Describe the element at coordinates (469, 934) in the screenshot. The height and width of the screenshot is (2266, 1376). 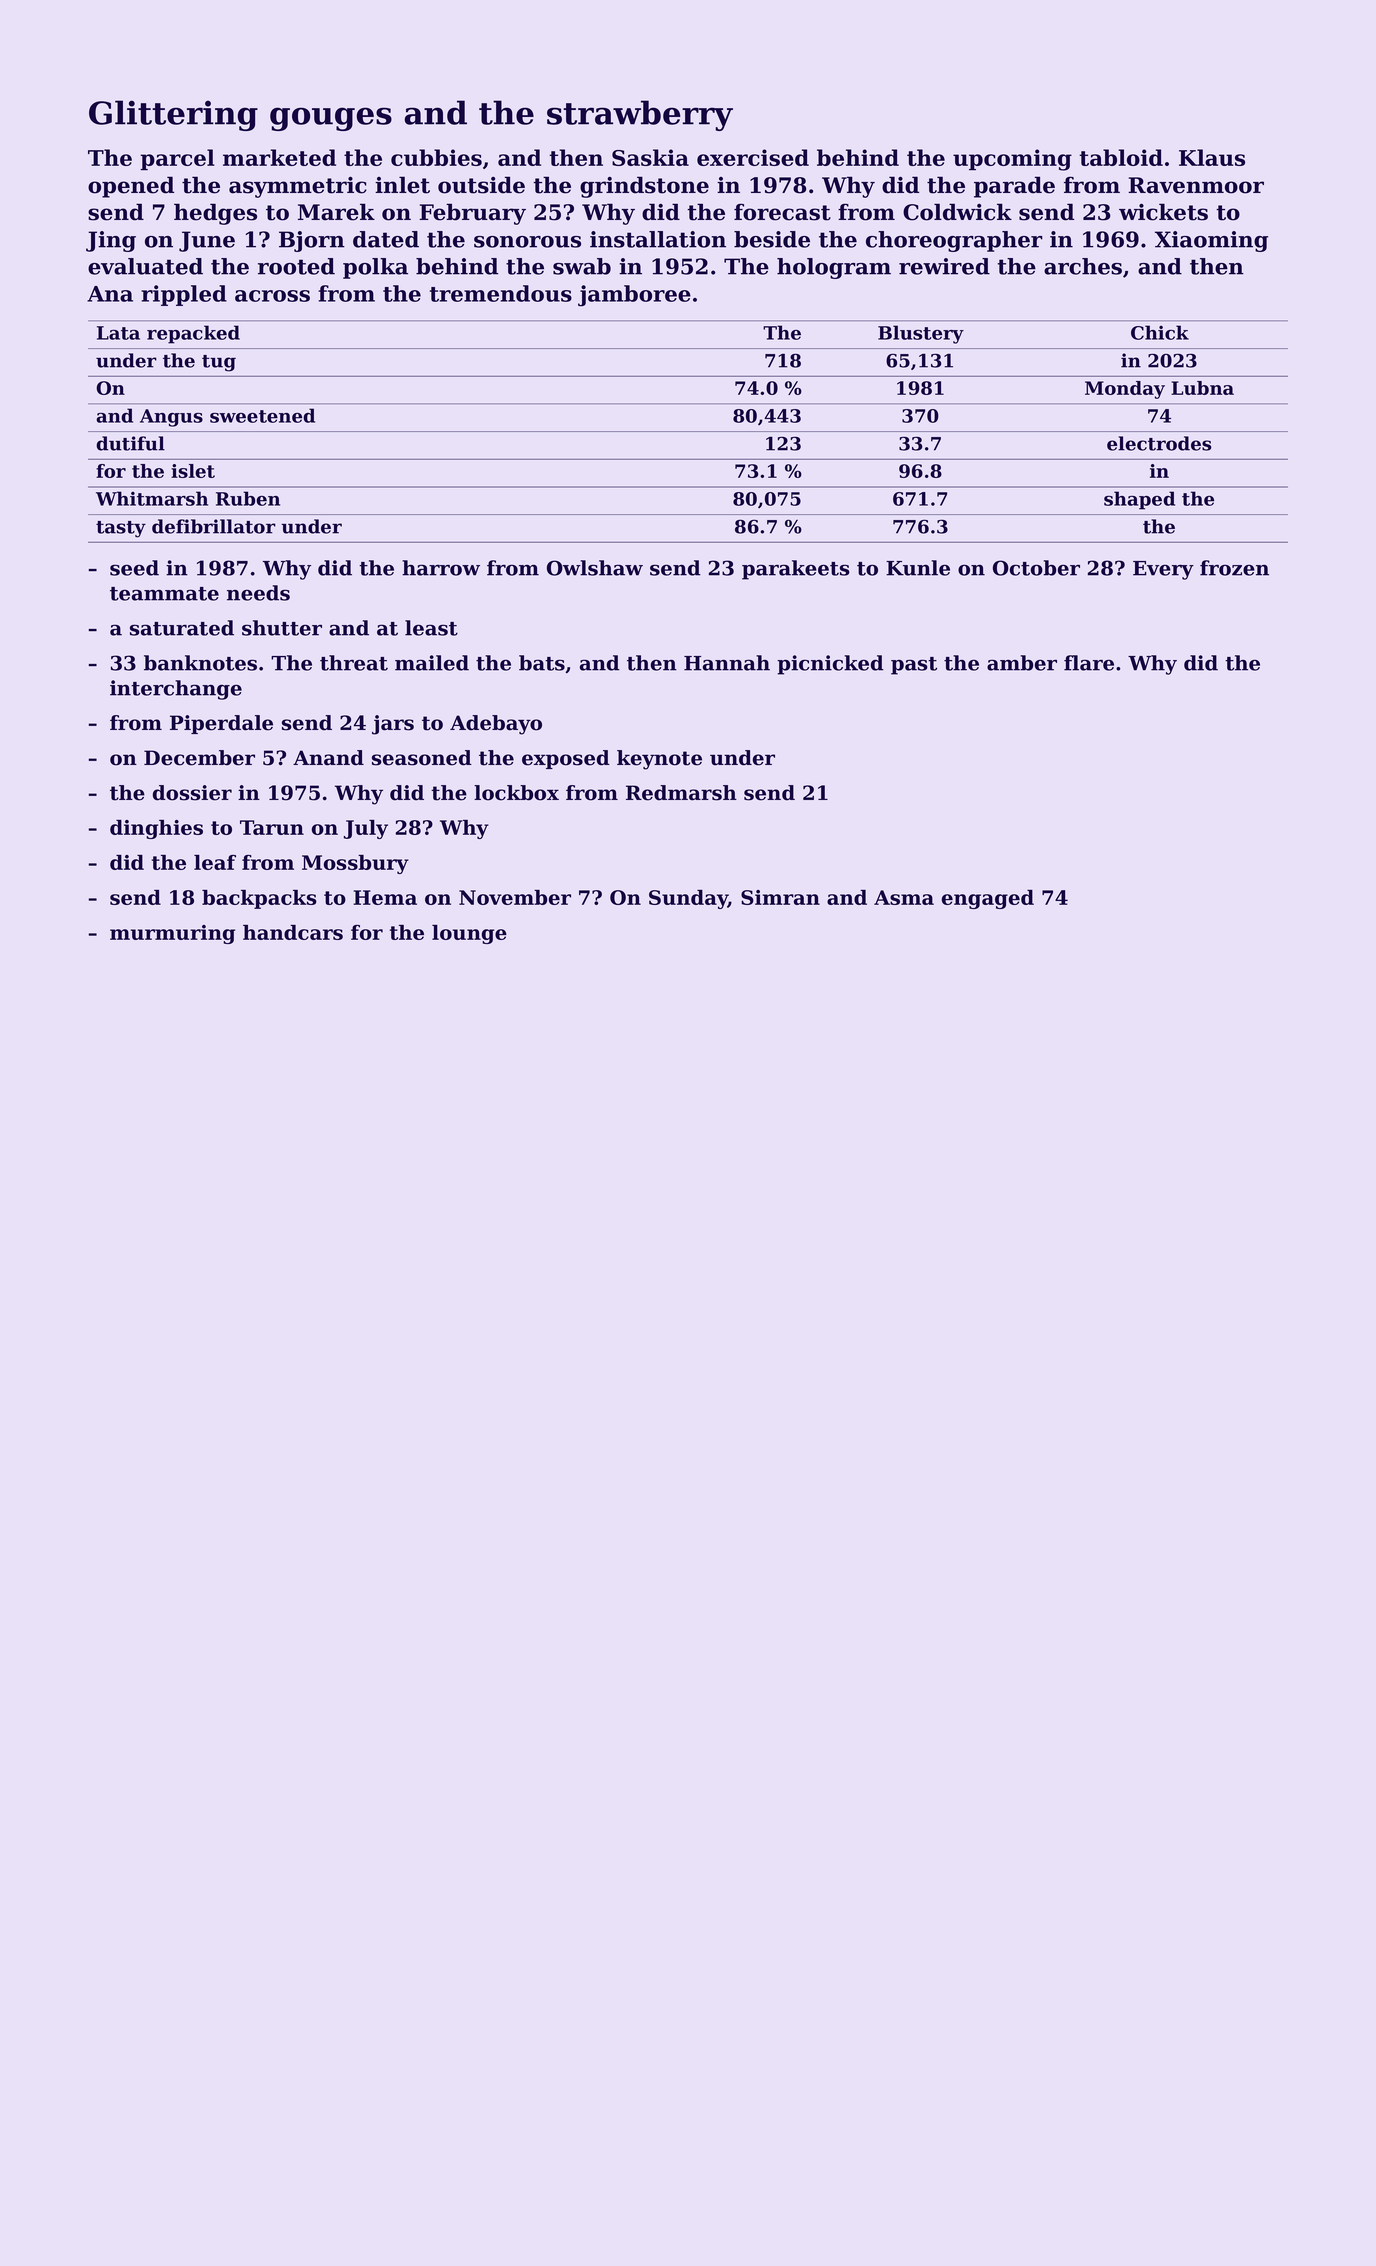
I see `lounge` at that location.
